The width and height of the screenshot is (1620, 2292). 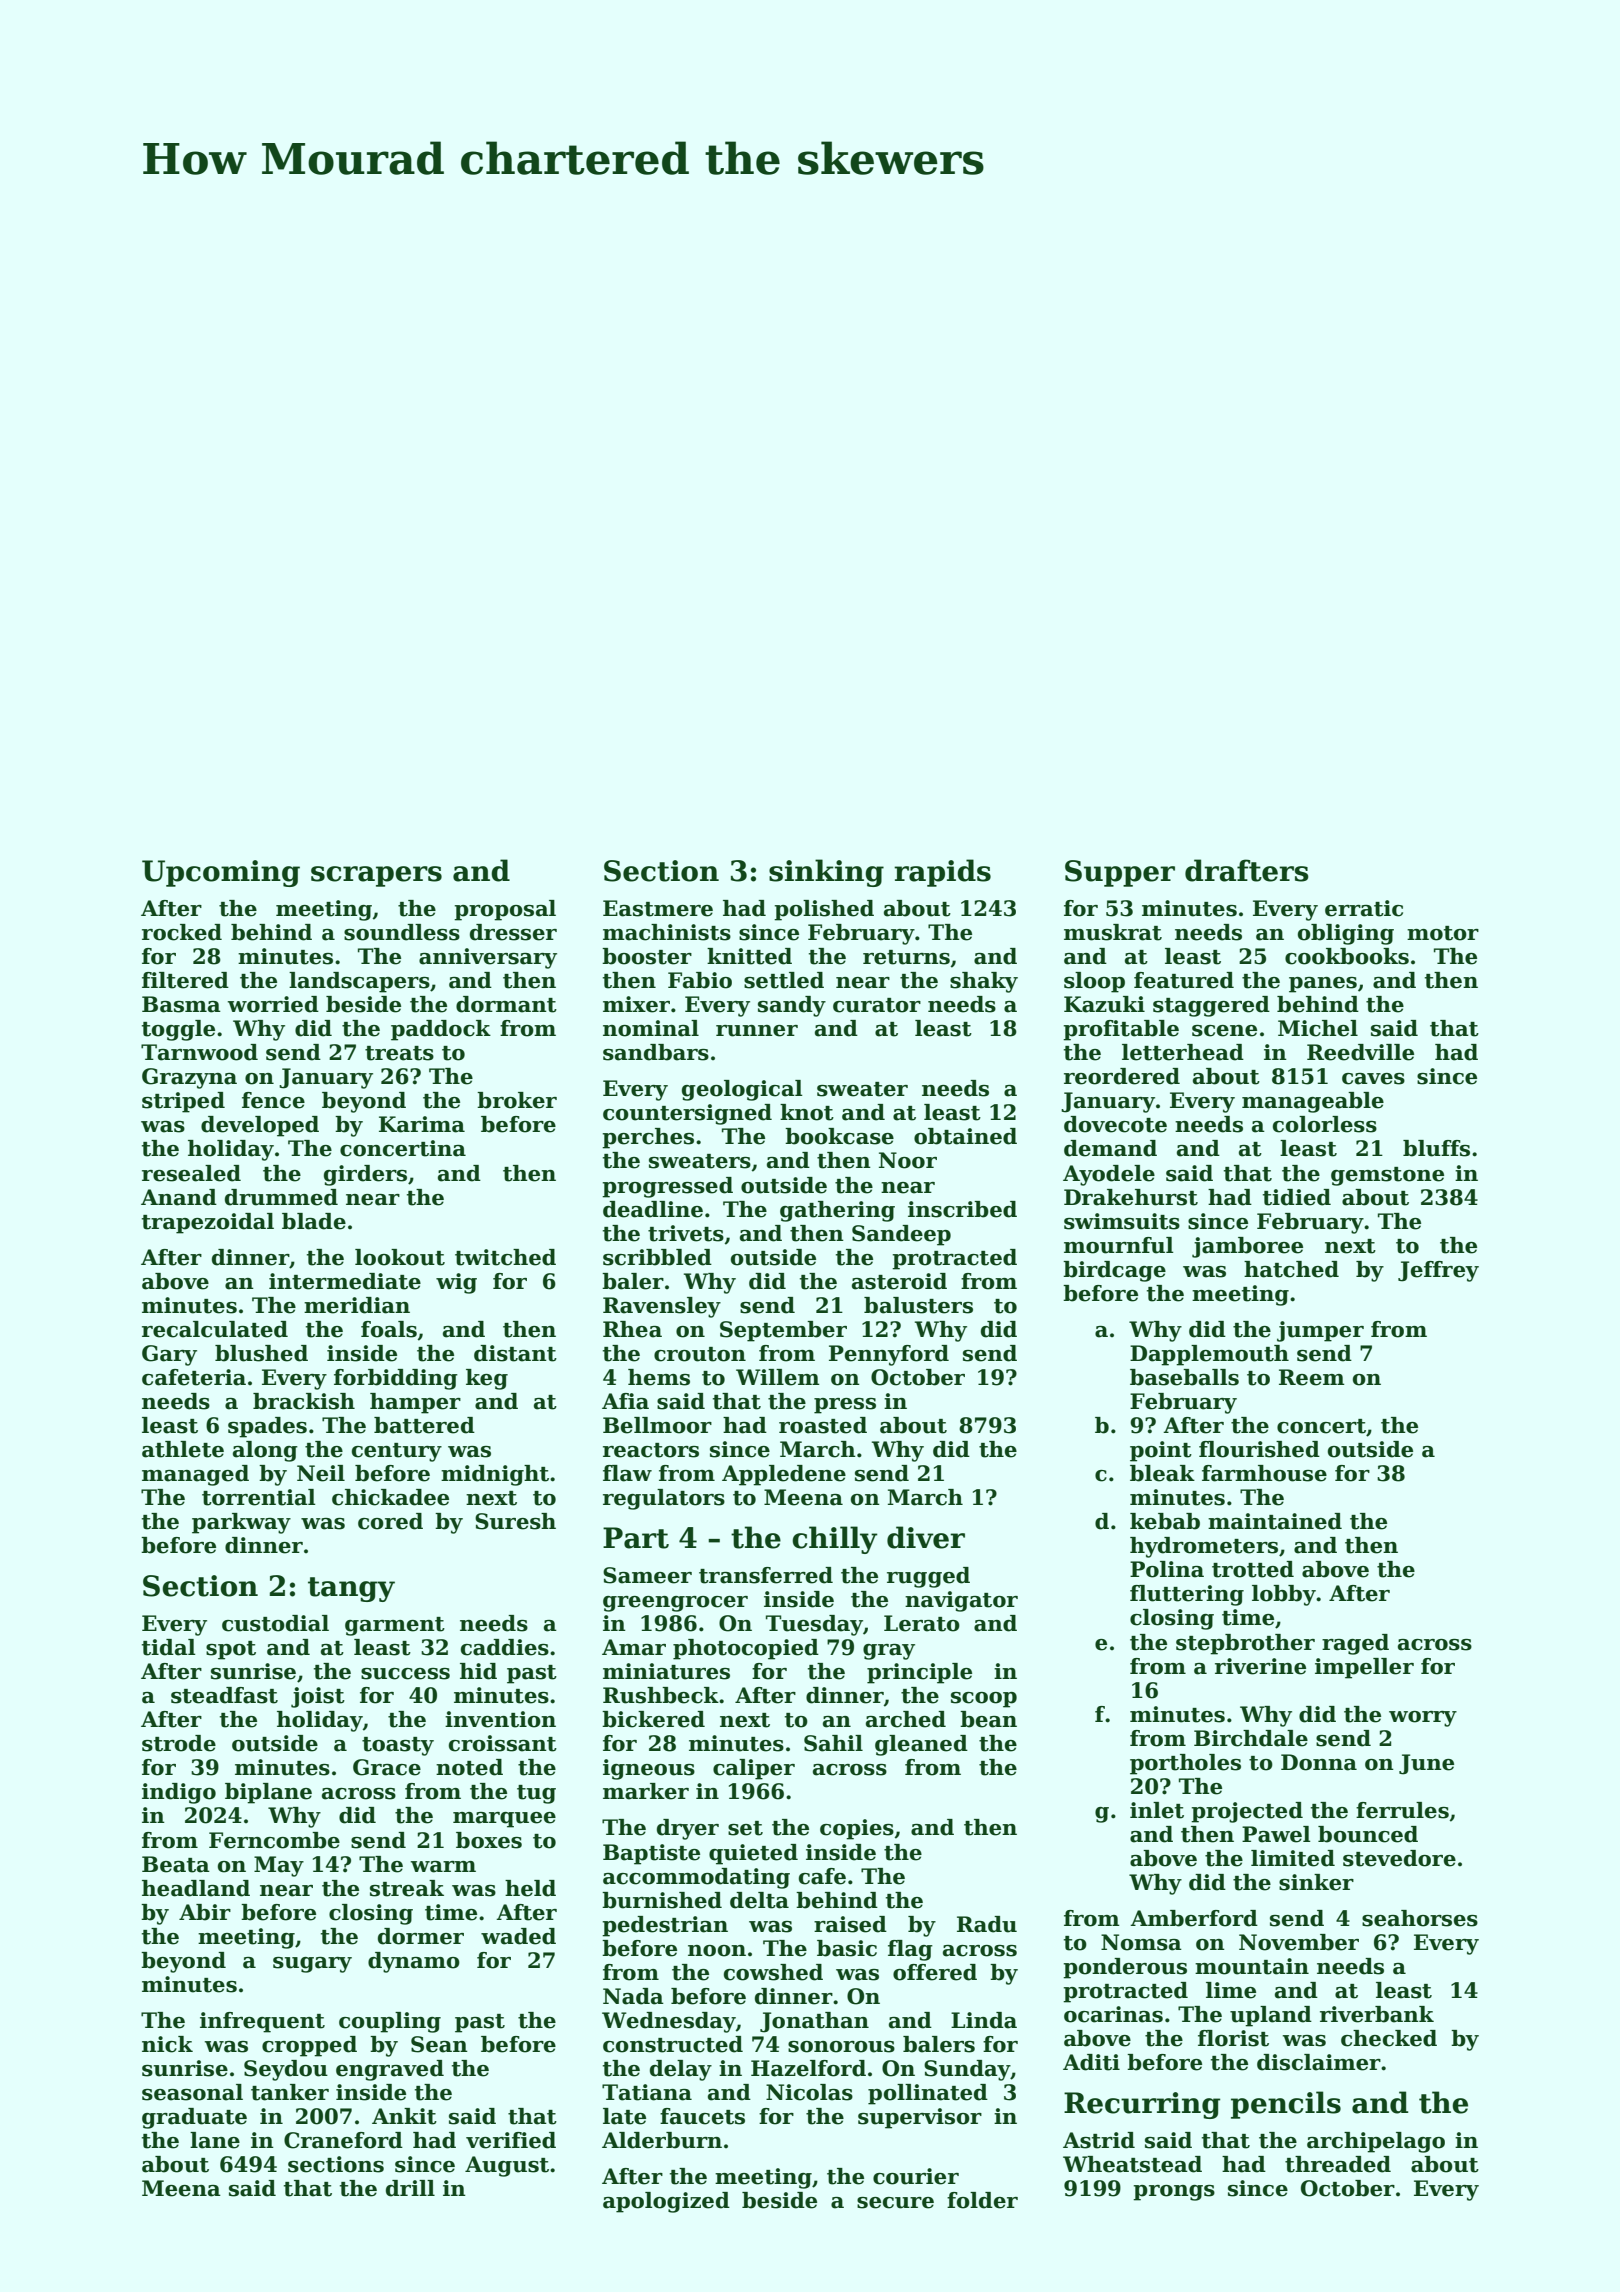 What do you see at coordinates (1313, 1102) in the screenshot?
I see `manageable` at bounding box center [1313, 1102].
